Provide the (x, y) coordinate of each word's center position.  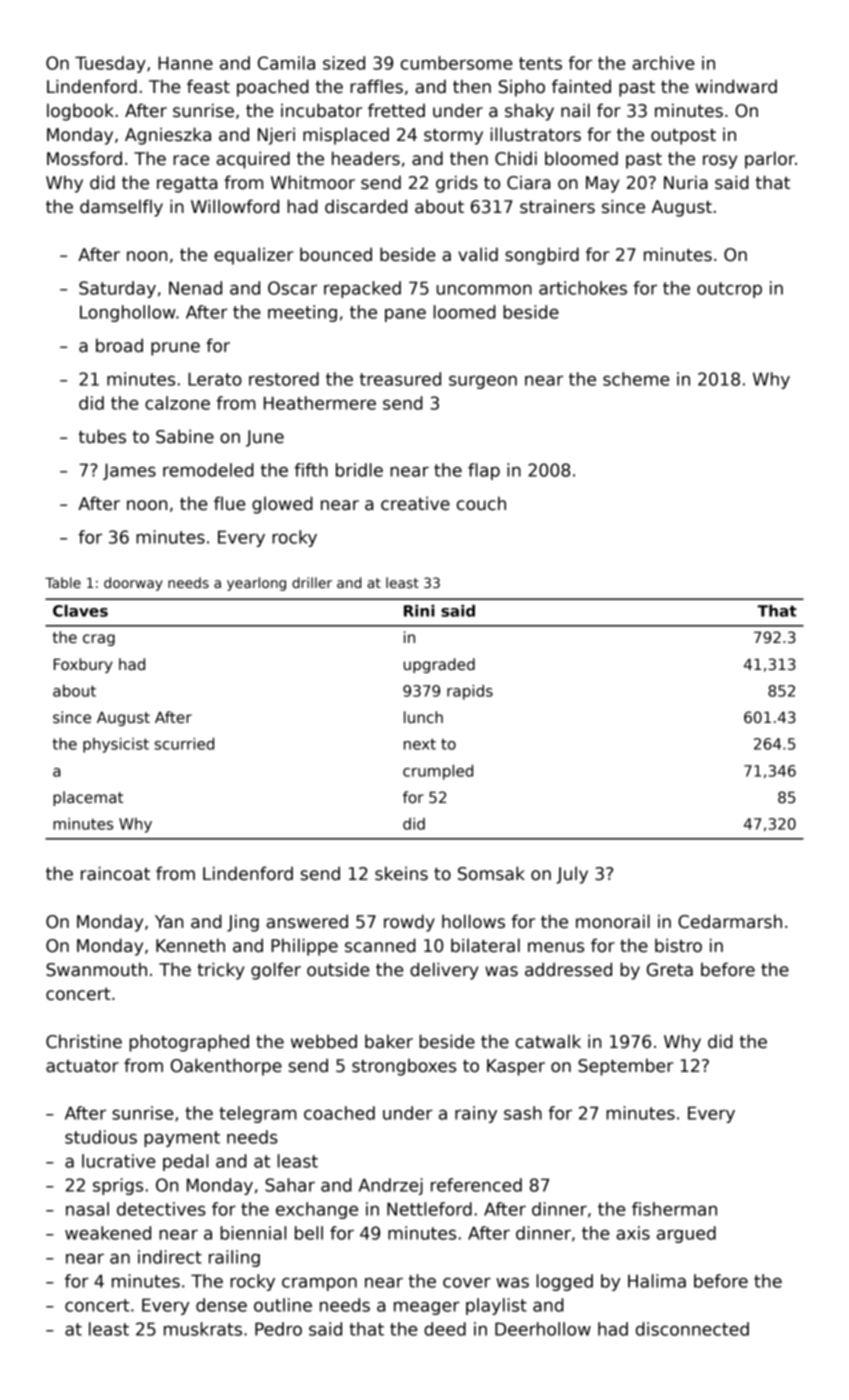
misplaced (346, 136)
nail (575, 110)
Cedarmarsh (730, 921)
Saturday (117, 289)
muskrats (203, 1329)
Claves (80, 611)
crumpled (438, 772)
